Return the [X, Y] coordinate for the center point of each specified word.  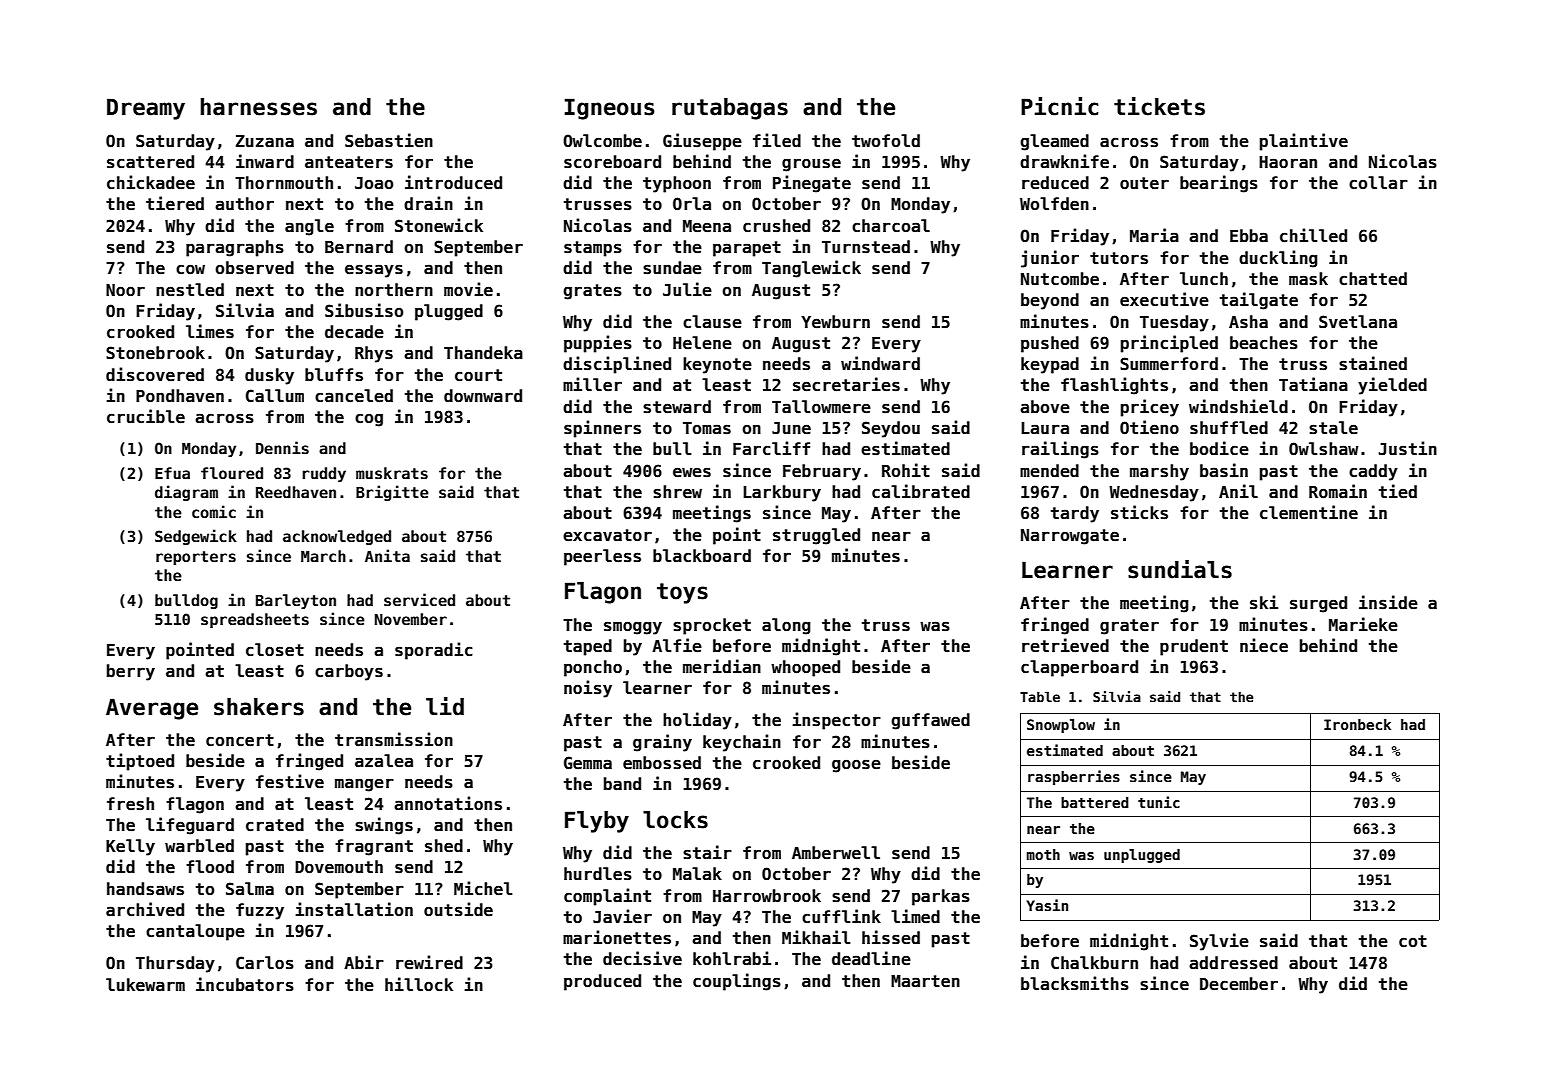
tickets [1159, 106]
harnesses [259, 107]
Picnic [1059, 106]
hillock [419, 984]
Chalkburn [1094, 963]
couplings [737, 982]
